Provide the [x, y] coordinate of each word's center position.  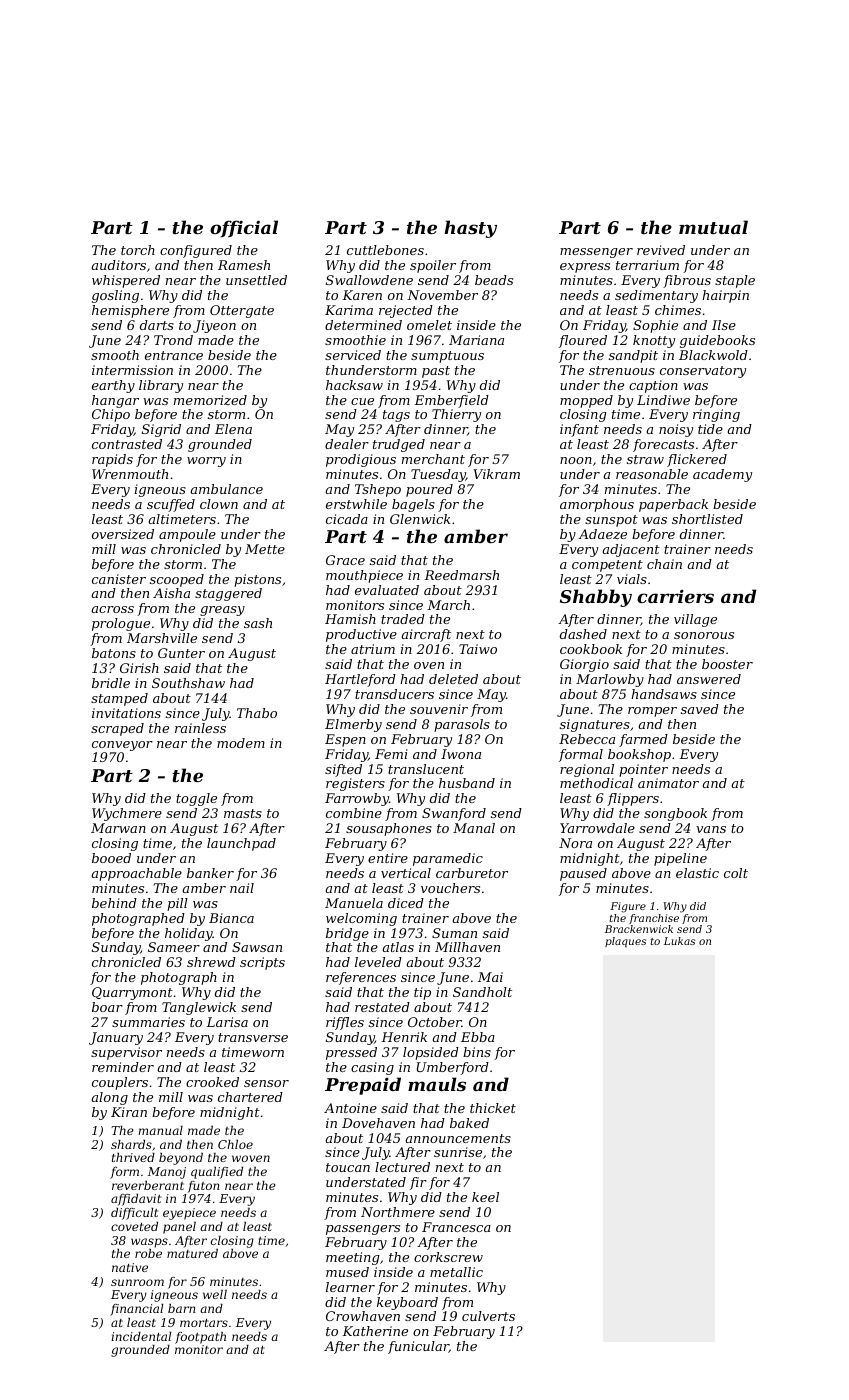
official [244, 229]
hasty [470, 229]
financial [136, 1310]
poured [429, 490]
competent [607, 566]
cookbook [591, 649]
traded [403, 619]
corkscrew [448, 1257]
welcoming [361, 919]
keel [485, 1197]
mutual [713, 227]
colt [736, 873]
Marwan [118, 828]
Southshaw [188, 683]
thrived [133, 1157]
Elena [233, 429]
